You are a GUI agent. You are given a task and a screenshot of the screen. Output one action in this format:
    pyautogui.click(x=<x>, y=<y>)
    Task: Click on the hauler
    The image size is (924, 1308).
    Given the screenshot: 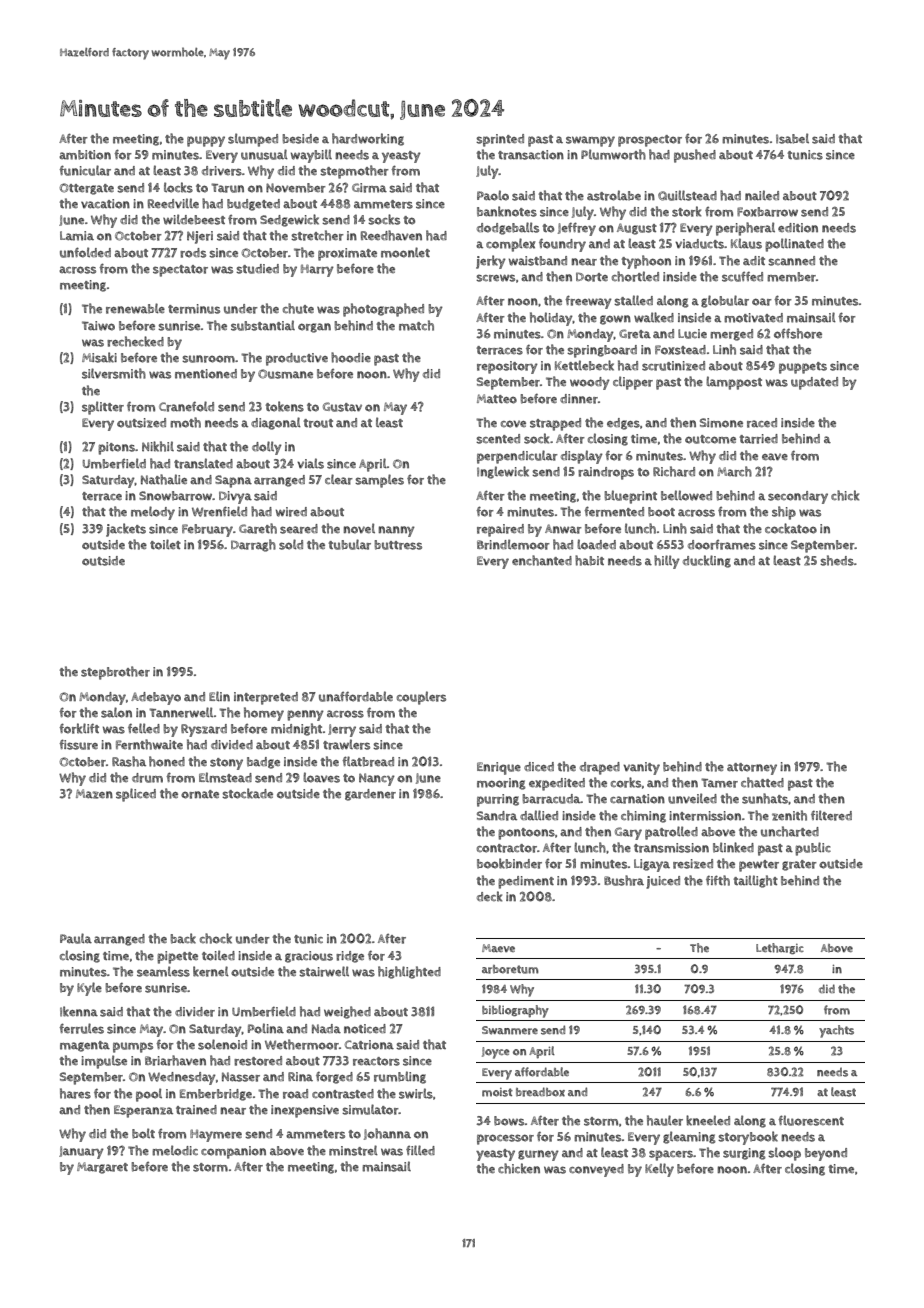 What is the action you would take?
    pyautogui.click(x=665, y=1120)
